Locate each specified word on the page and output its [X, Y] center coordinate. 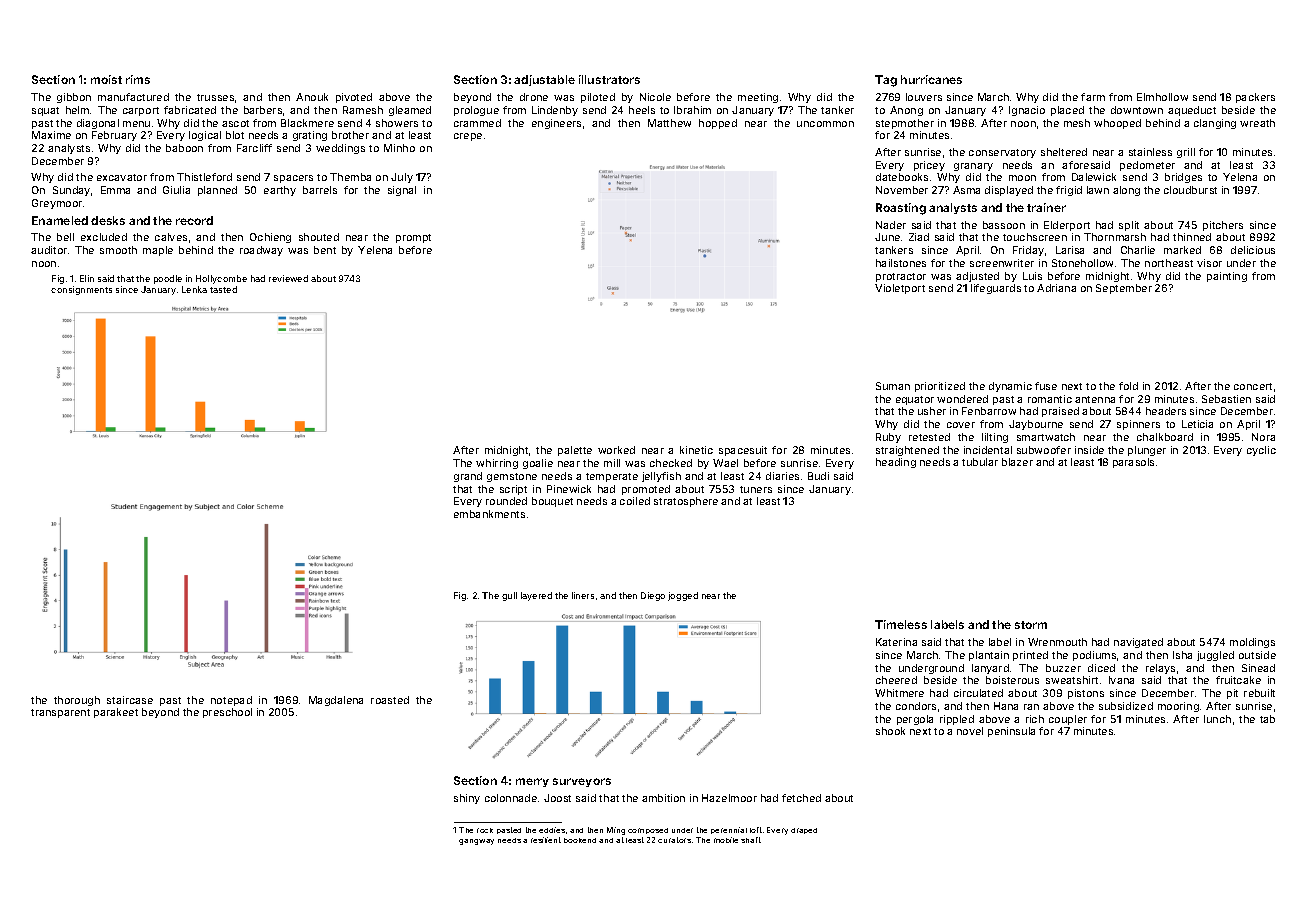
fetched [801, 798]
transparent [60, 713]
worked [616, 450]
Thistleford [204, 177]
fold [1128, 386]
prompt [413, 238]
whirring [497, 464]
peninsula [1011, 732]
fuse [1046, 386]
